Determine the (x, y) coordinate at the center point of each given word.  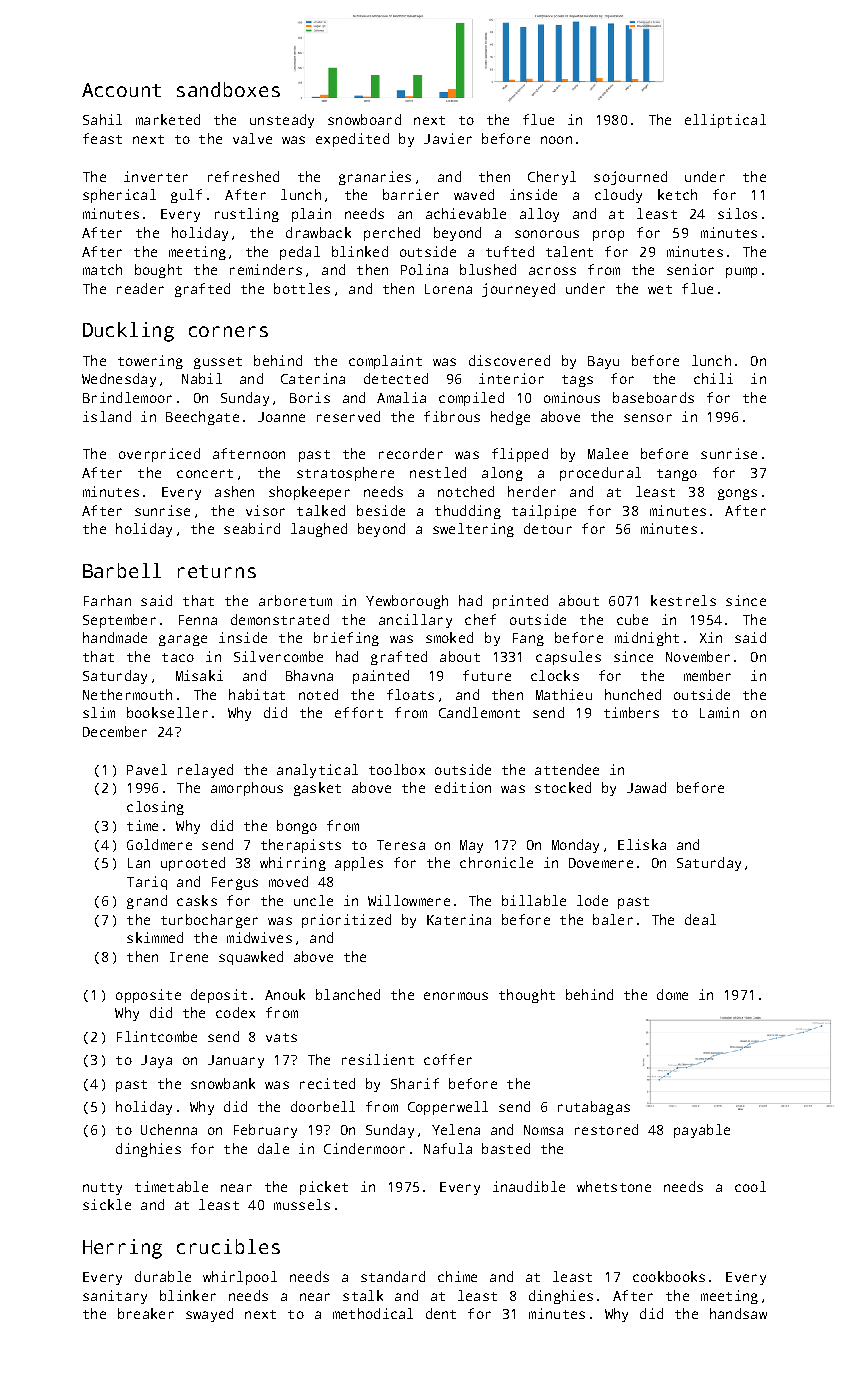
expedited (352, 140)
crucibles (228, 1246)
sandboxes (228, 89)
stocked (563, 787)
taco (178, 657)
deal (700, 919)
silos (737, 213)
